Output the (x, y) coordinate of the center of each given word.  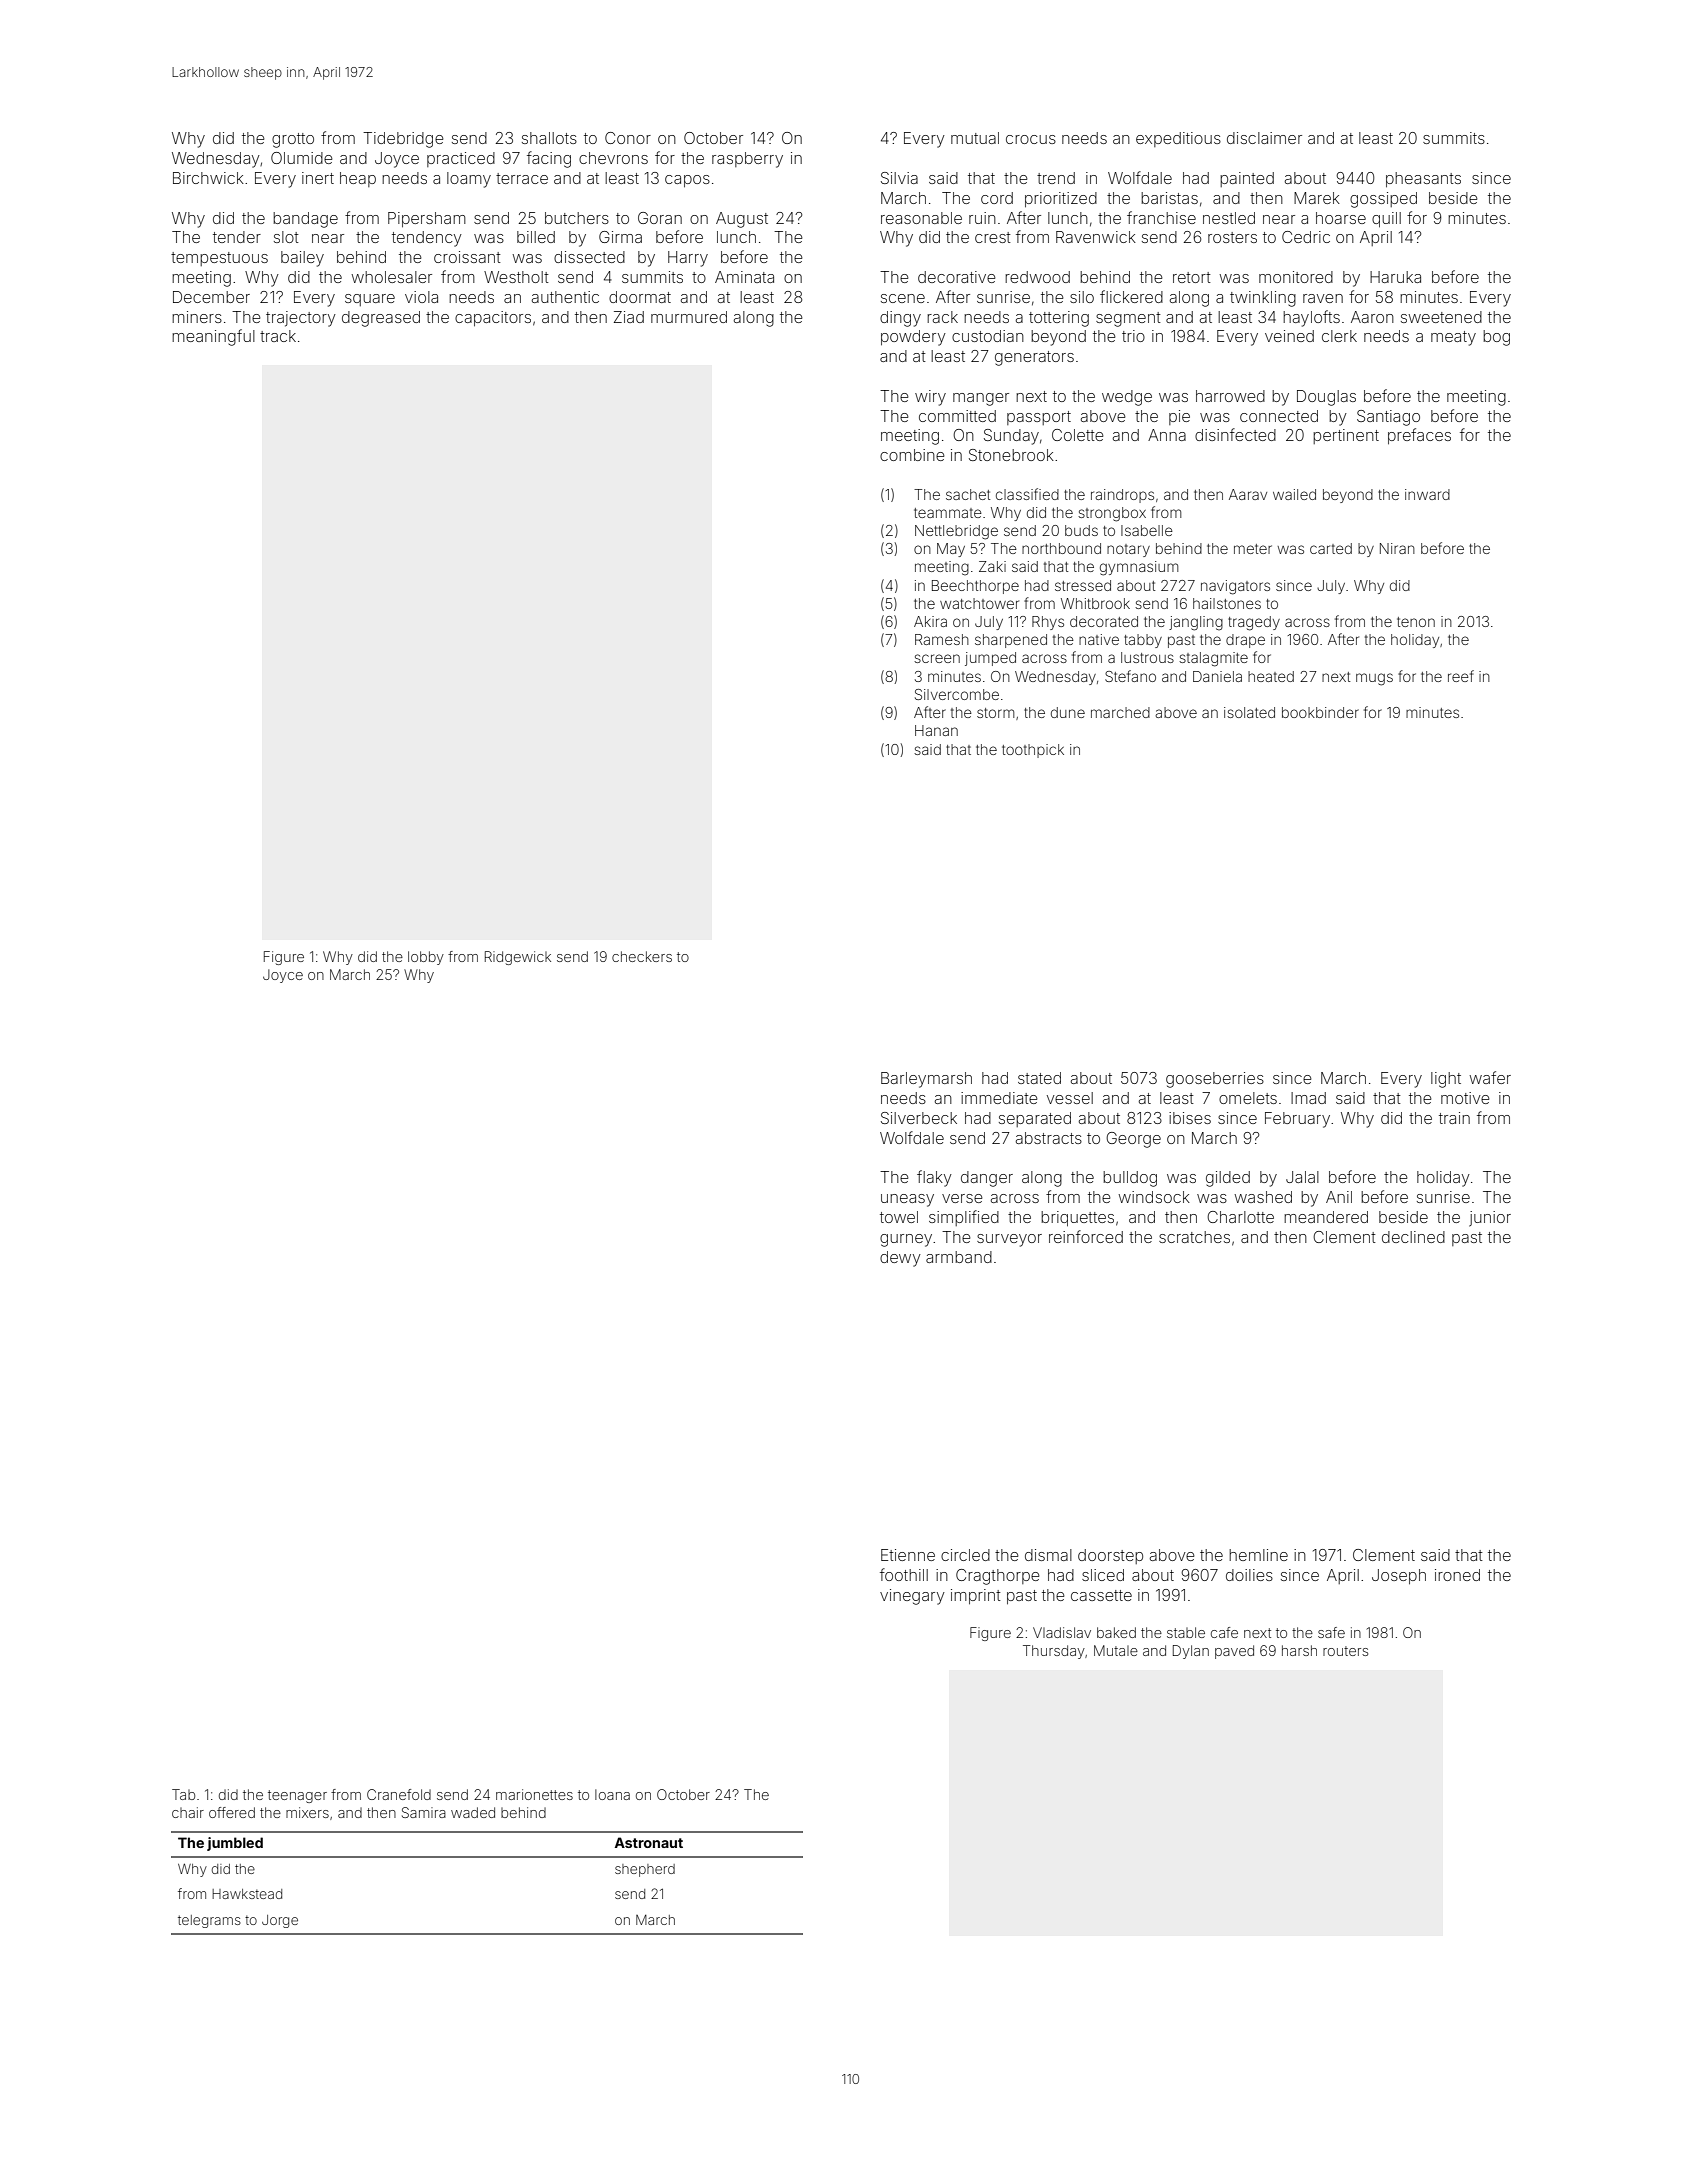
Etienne (908, 1555)
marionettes (534, 1794)
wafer (1490, 1077)
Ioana (612, 1794)
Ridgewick (518, 958)
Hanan (936, 730)
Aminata (744, 277)
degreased (381, 319)
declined (1413, 1237)
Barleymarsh (926, 1080)
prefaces (1419, 436)
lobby (426, 958)
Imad (1308, 1098)
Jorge (280, 1921)
